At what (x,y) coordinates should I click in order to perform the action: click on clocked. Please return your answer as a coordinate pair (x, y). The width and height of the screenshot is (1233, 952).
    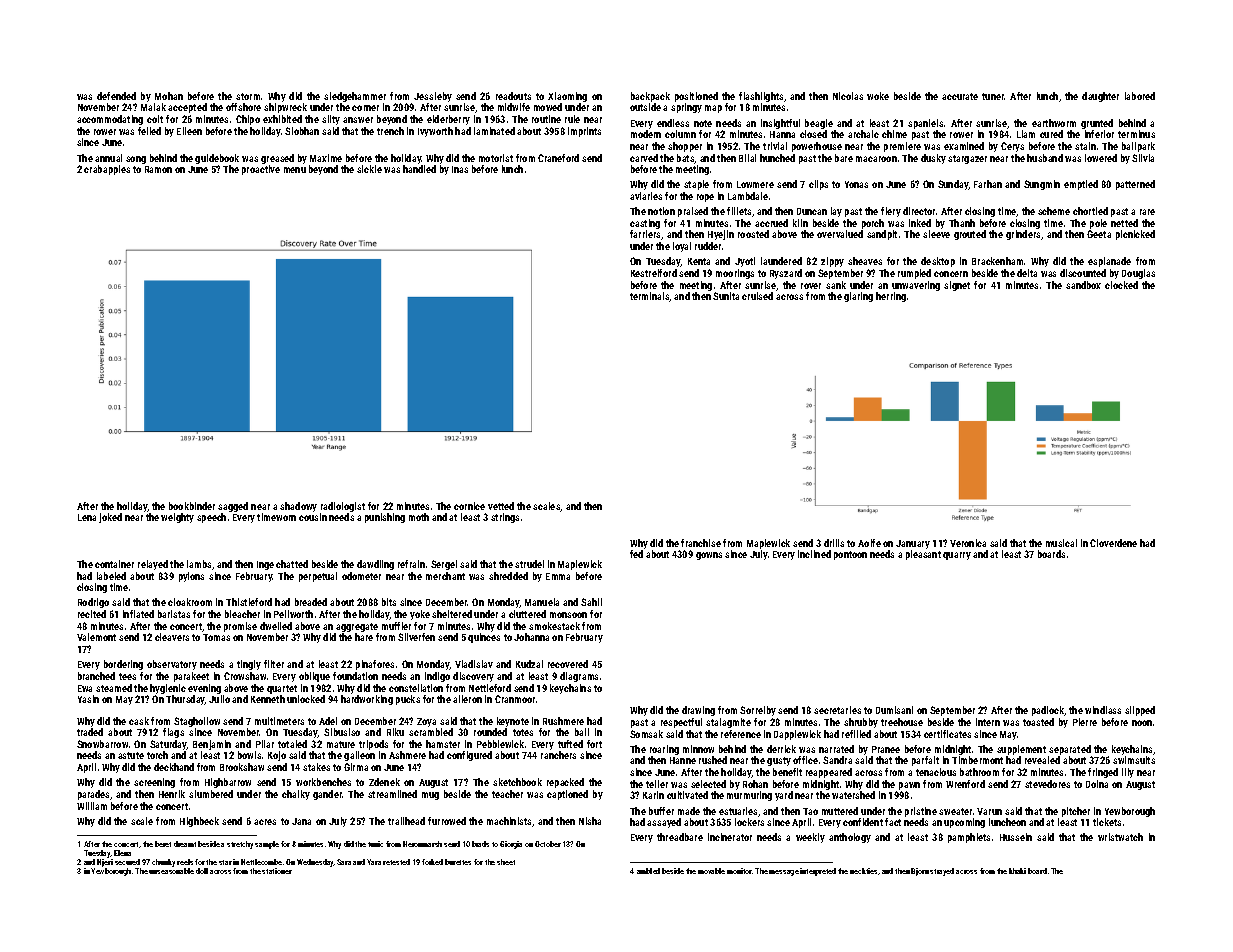
    Looking at the image, I should click on (1121, 285).
